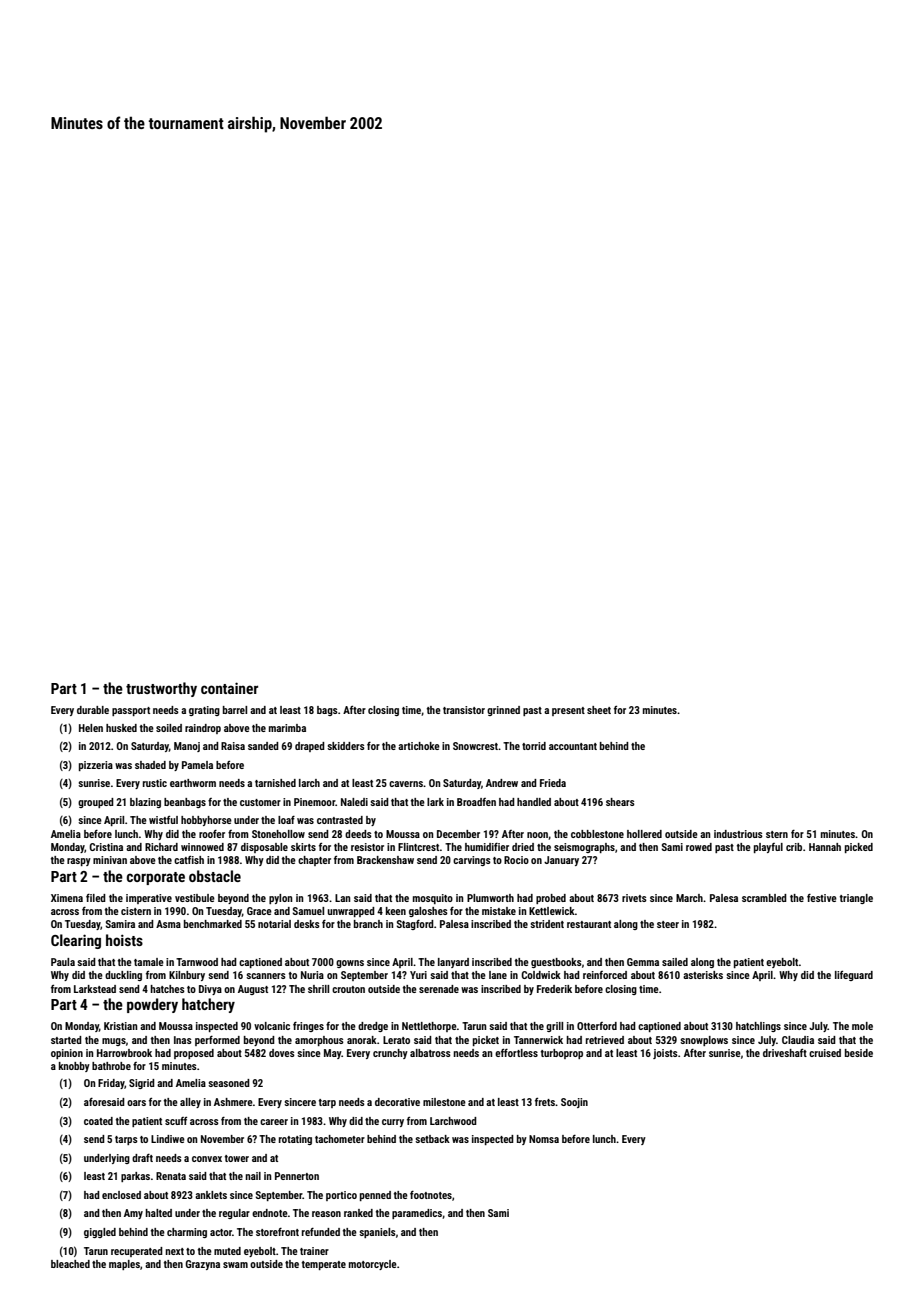 The image size is (924, 1308). What do you see at coordinates (203, 1265) in the image?
I see `Grazyna` at bounding box center [203, 1265].
